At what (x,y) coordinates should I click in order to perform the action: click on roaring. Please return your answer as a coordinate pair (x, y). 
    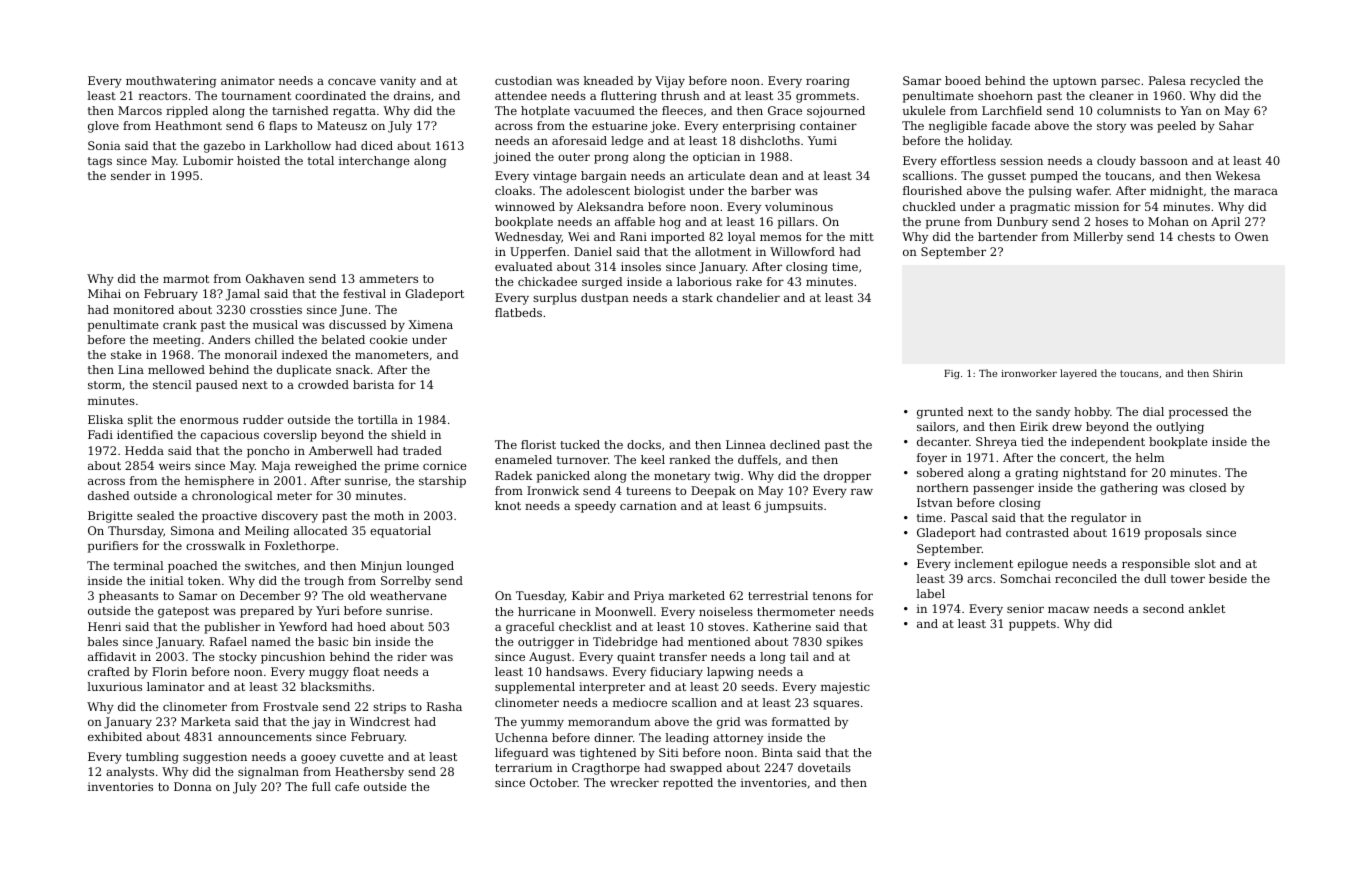
    Looking at the image, I should click on (828, 82).
